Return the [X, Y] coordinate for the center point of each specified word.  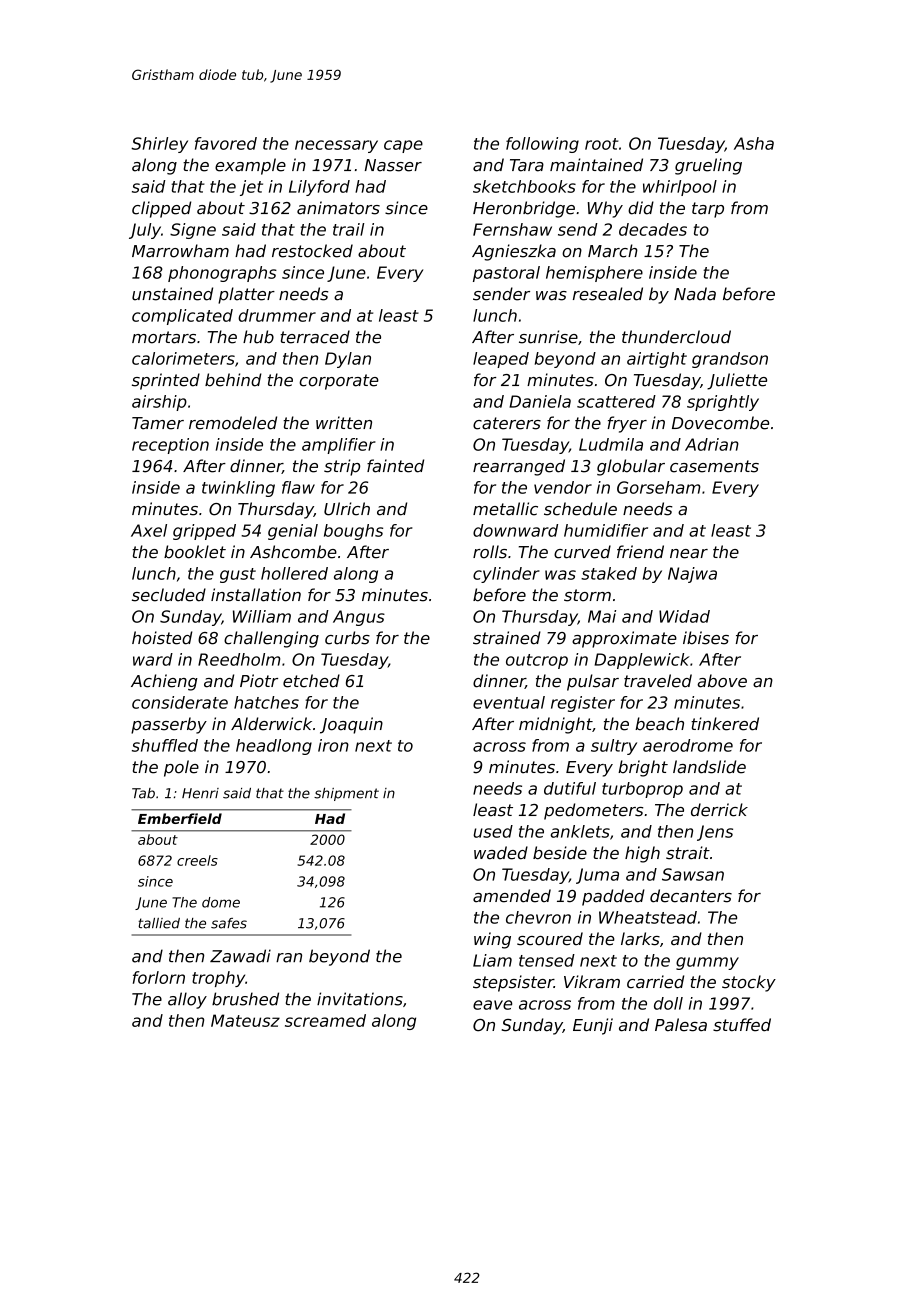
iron [333, 745]
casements [714, 466]
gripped [204, 532]
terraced [315, 337]
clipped [161, 209]
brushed [245, 999]
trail [348, 229]
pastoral [506, 274]
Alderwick [271, 724]
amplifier [339, 446]
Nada [695, 294]
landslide [709, 767]
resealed [608, 294]
